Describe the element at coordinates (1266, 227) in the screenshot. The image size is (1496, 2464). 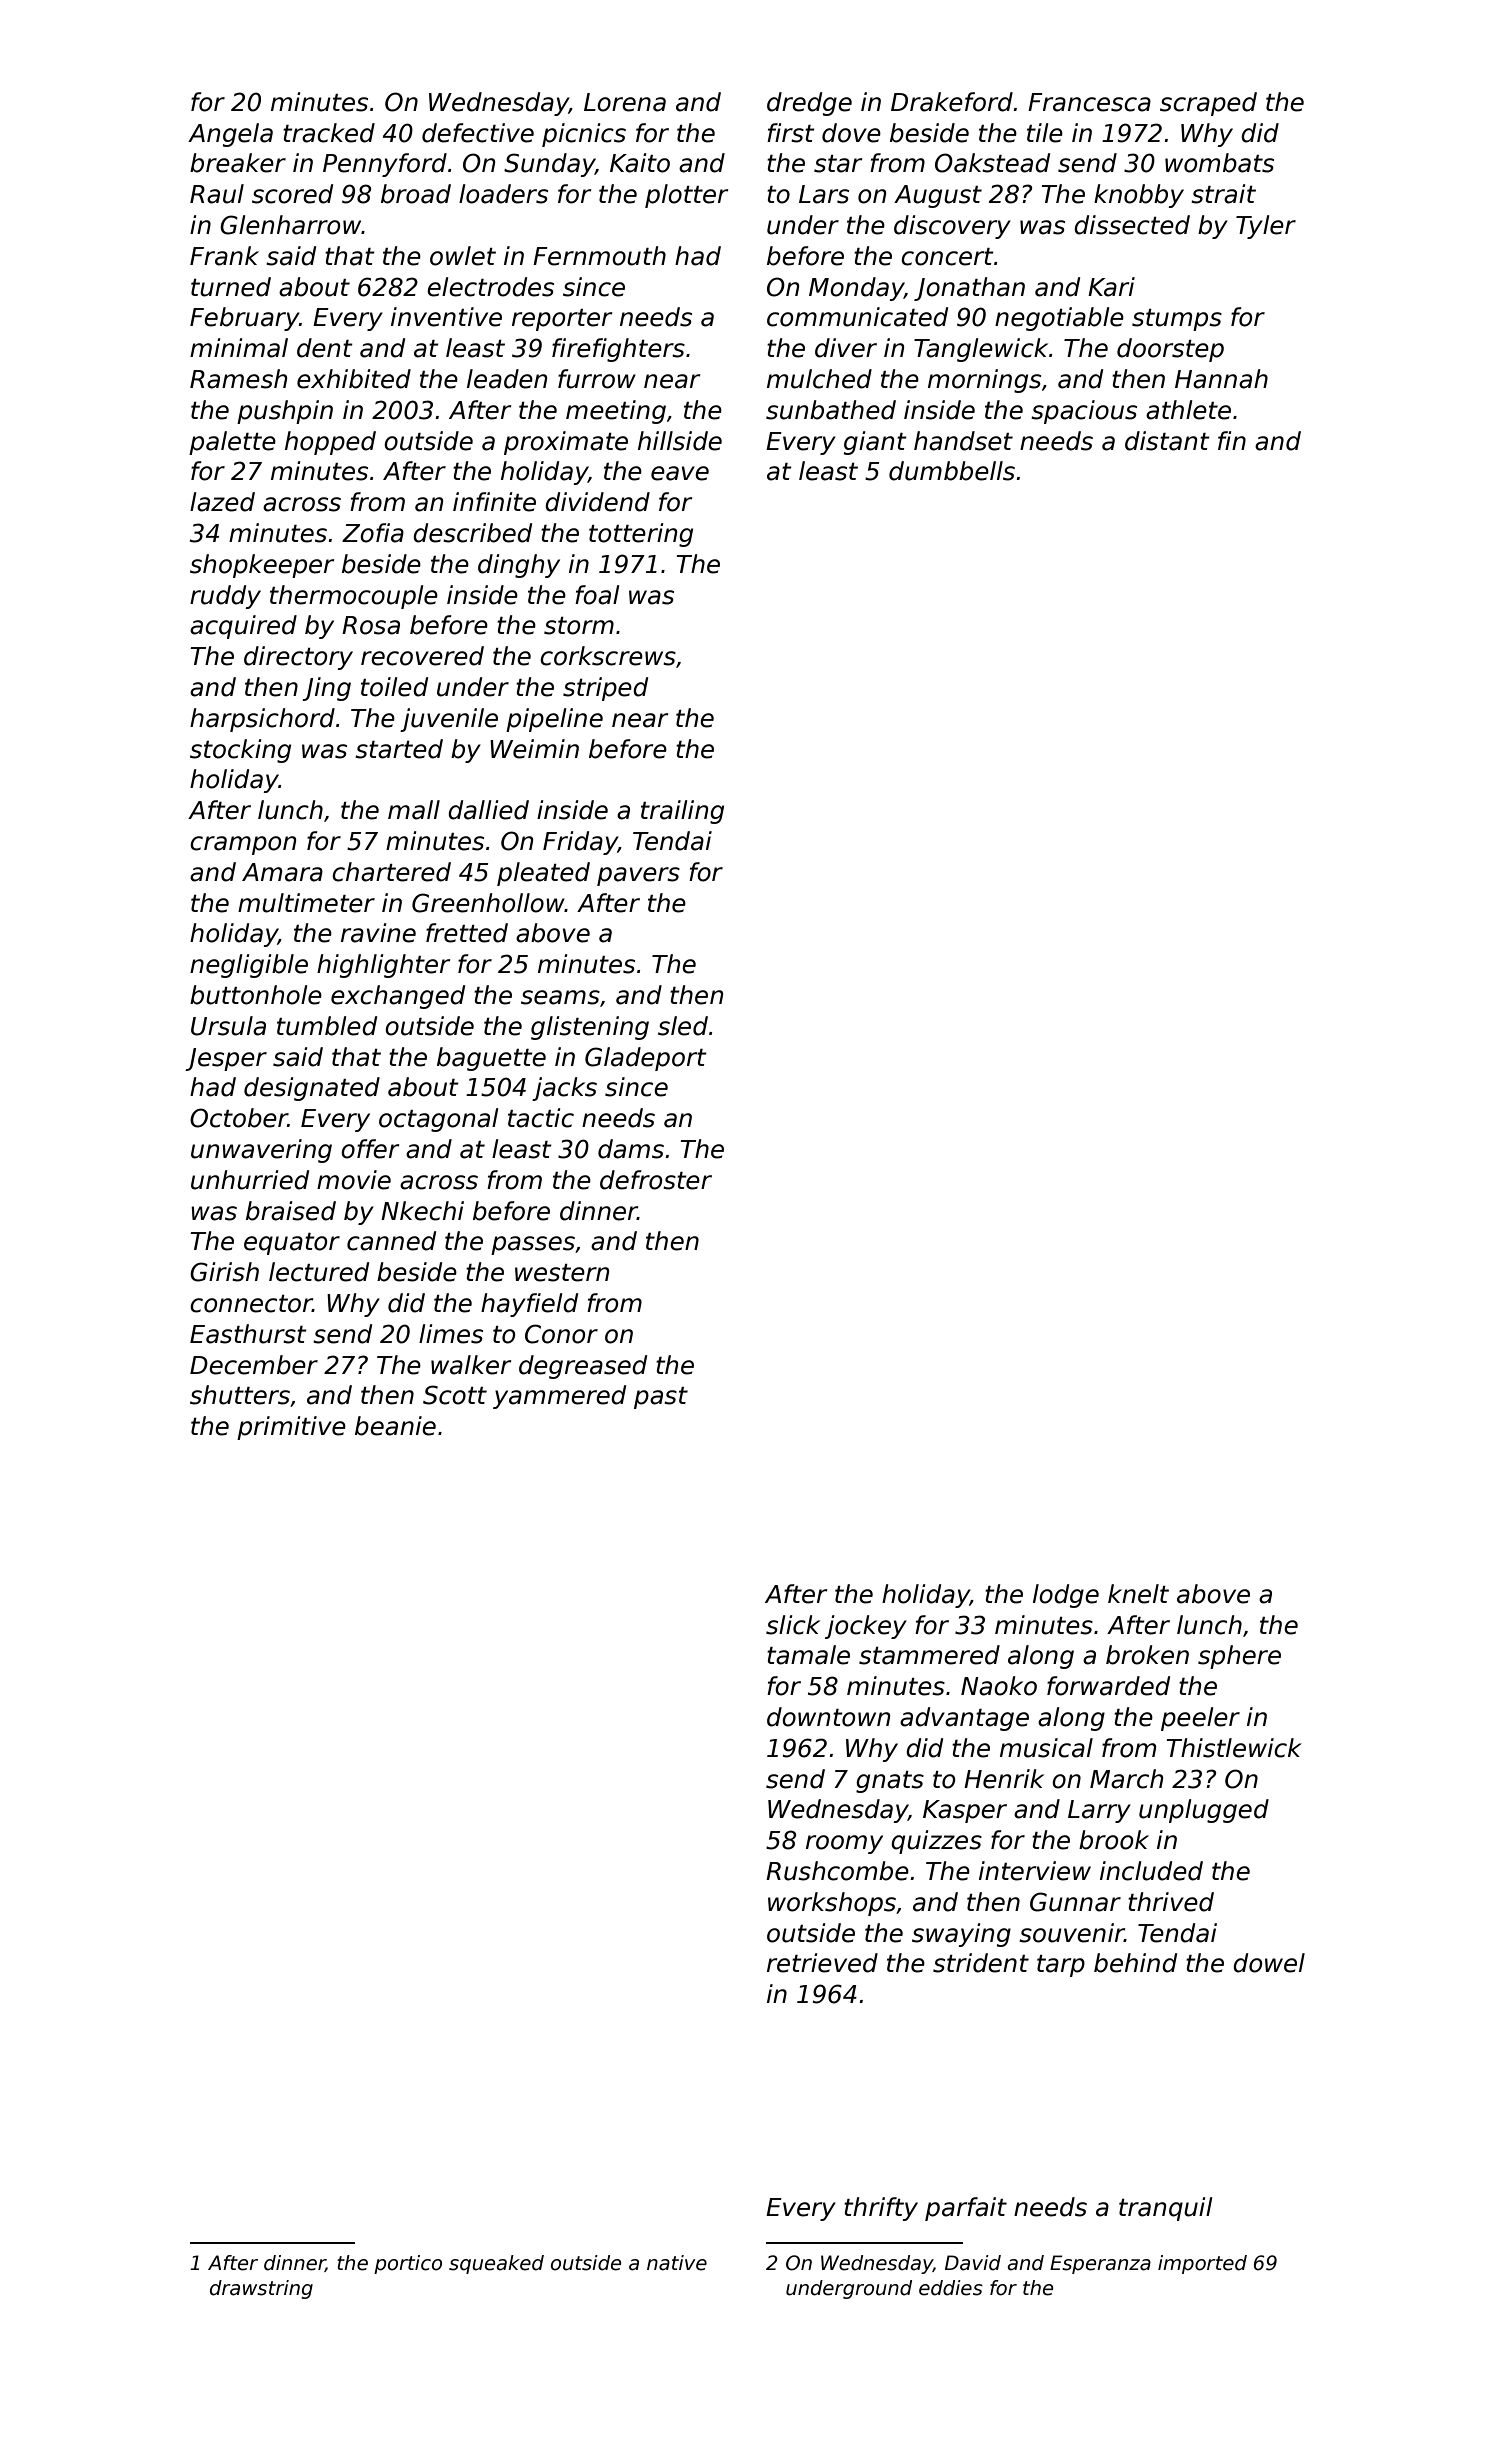
I see `Tyler` at that location.
